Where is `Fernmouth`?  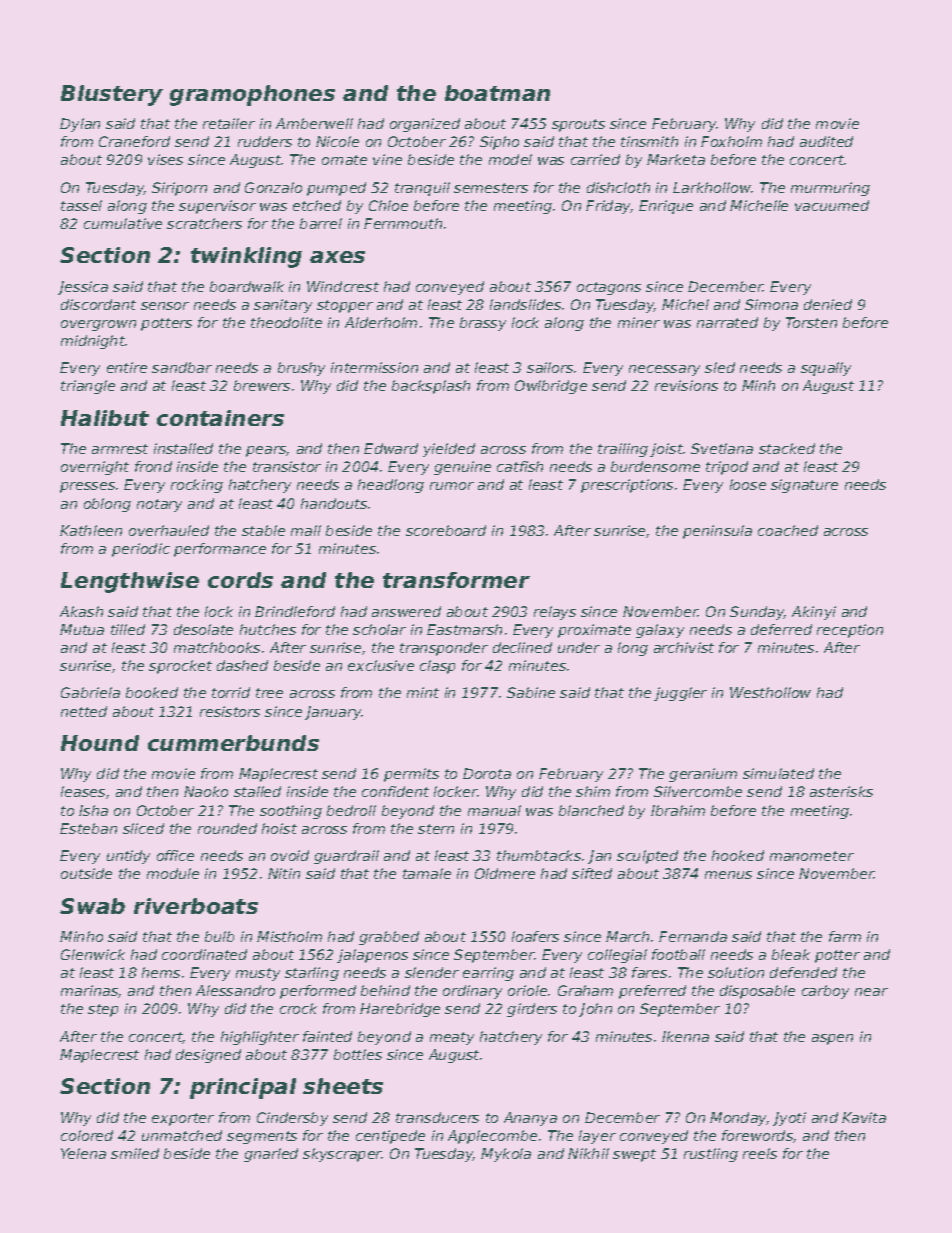 Fernmouth is located at coordinates (403, 223).
